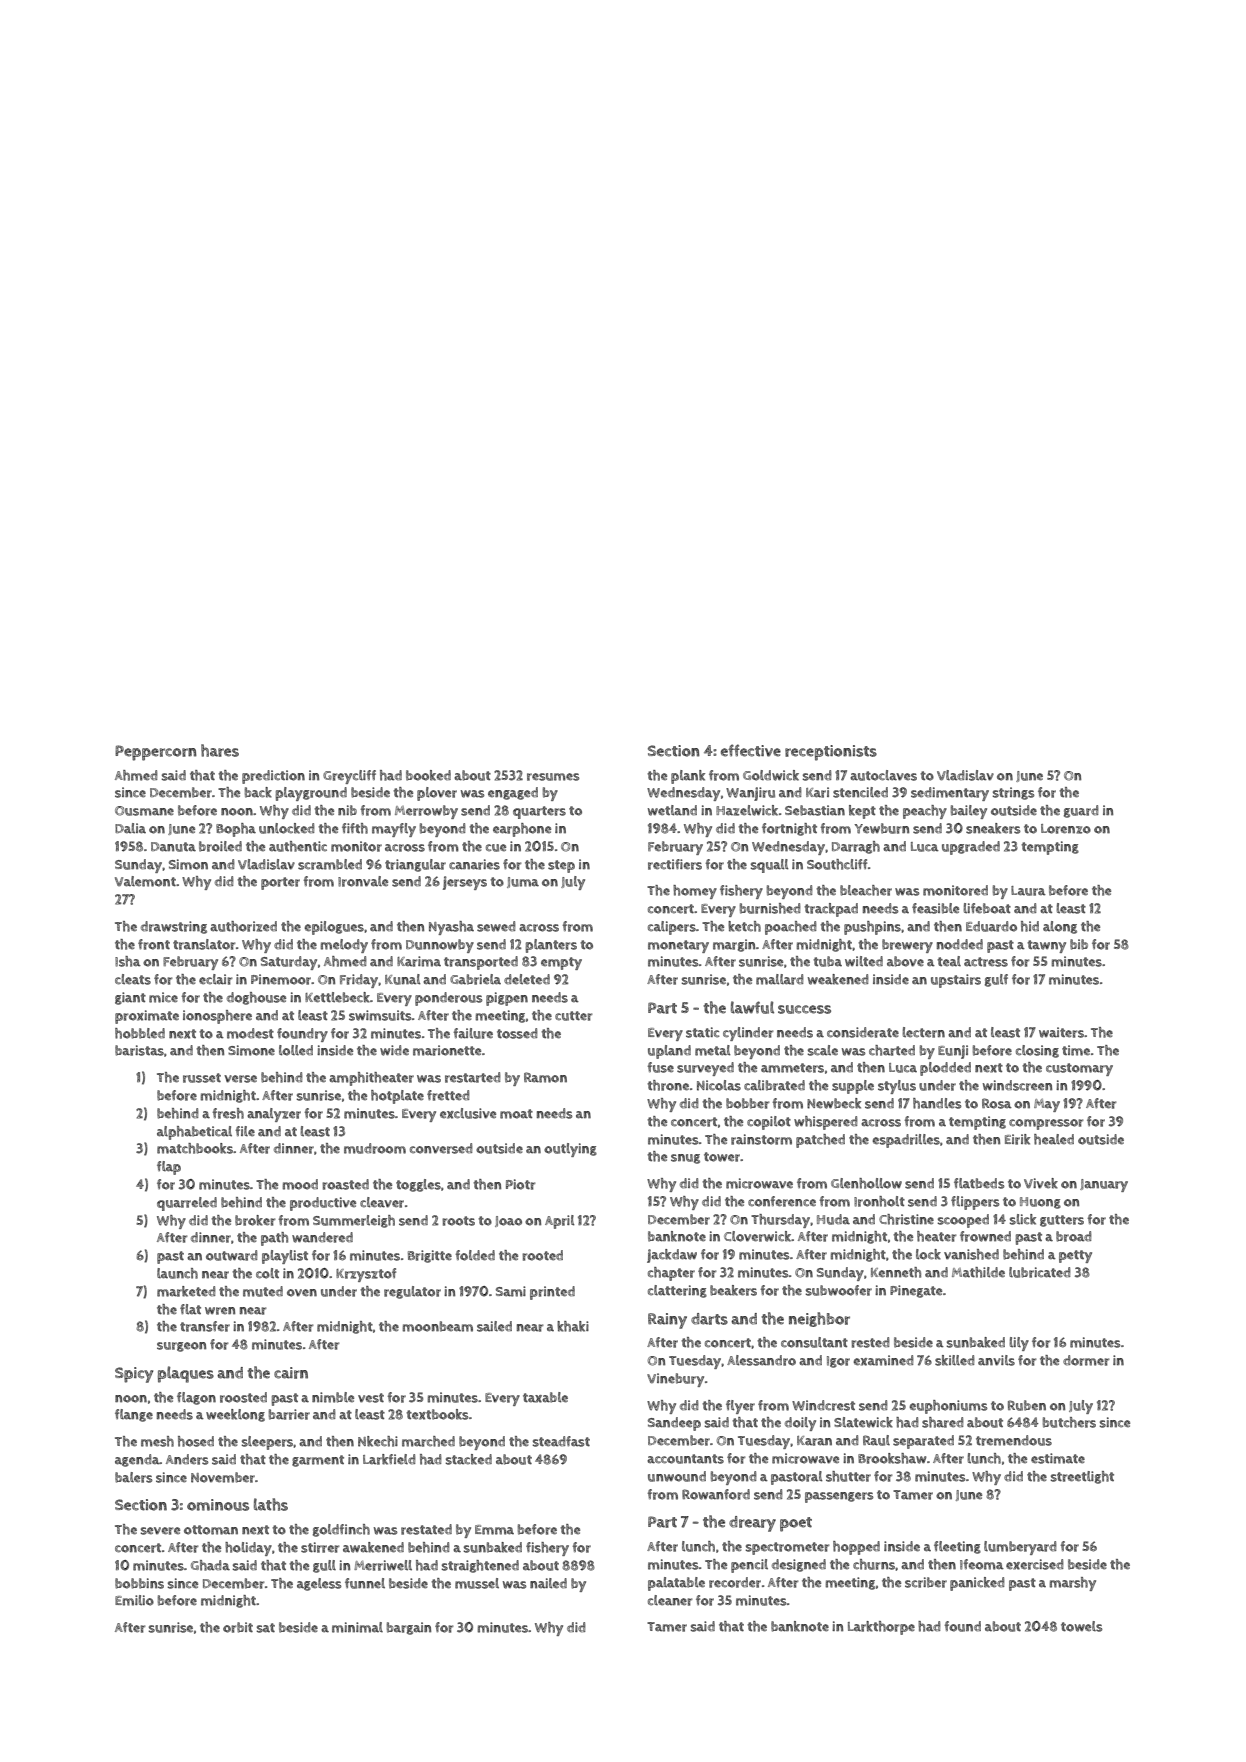 The height and width of the document is (1762, 1246). What do you see at coordinates (355, 828) in the document?
I see `fifth` at bounding box center [355, 828].
